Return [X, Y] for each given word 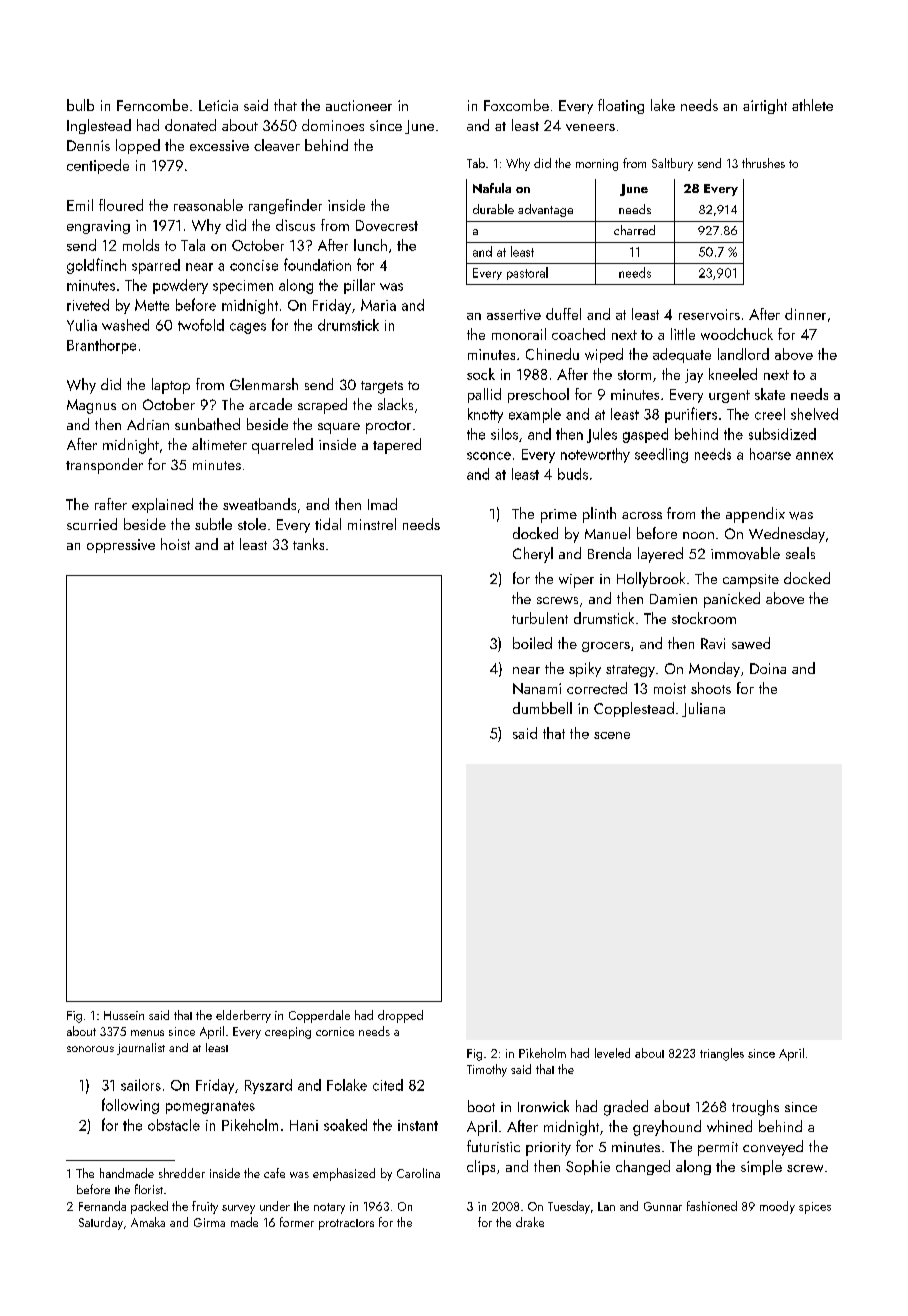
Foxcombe [516, 105]
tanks [308, 544]
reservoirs [709, 314]
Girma [209, 1222]
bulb [80, 105]
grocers [606, 647]
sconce [489, 456]
